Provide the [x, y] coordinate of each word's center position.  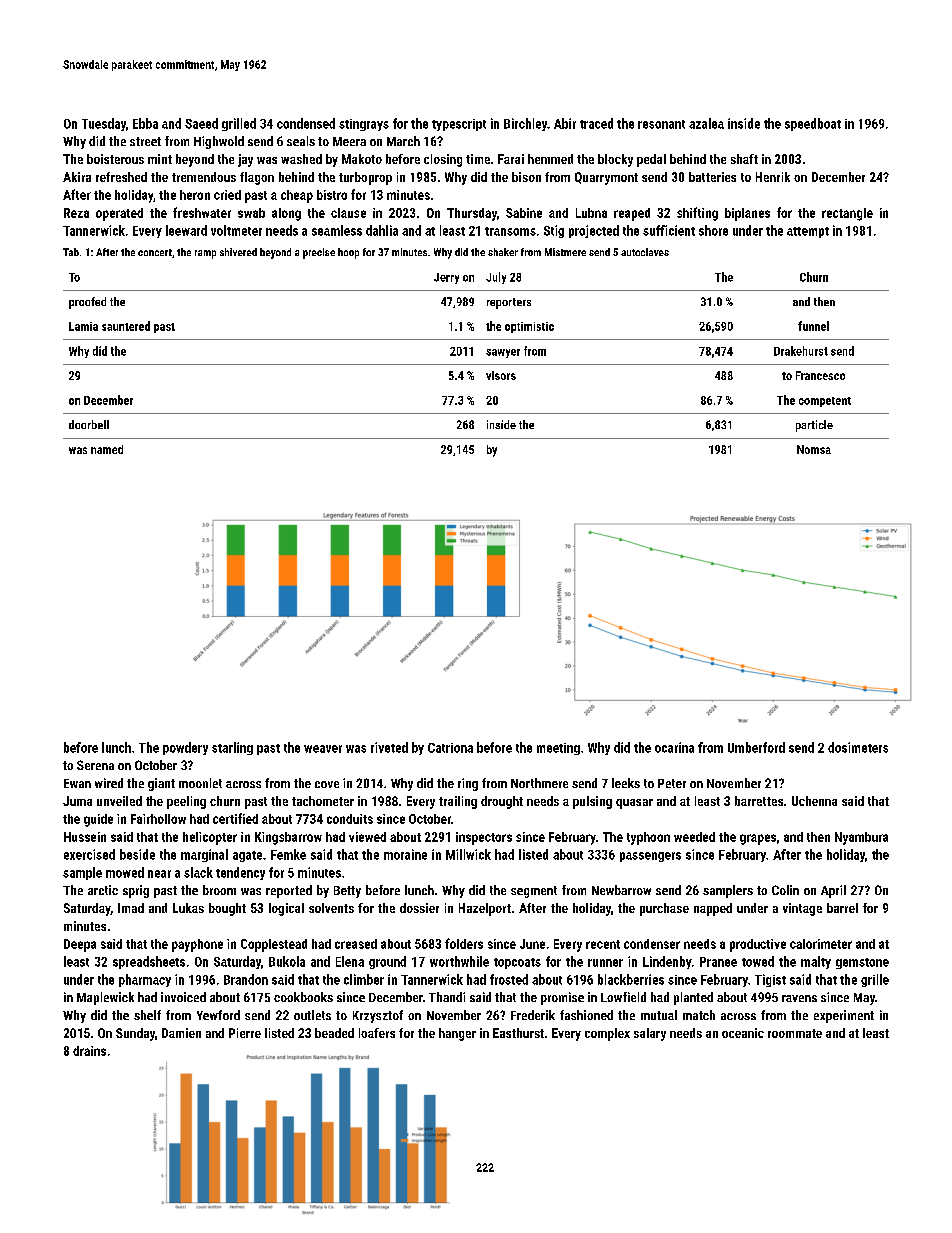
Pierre [245, 1033]
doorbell [89, 424]
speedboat [813, 124]
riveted [389, 747]
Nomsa [814, 449]
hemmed [550, 159]
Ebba [145, 123]
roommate [795, 1033]
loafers [377, 1033]
